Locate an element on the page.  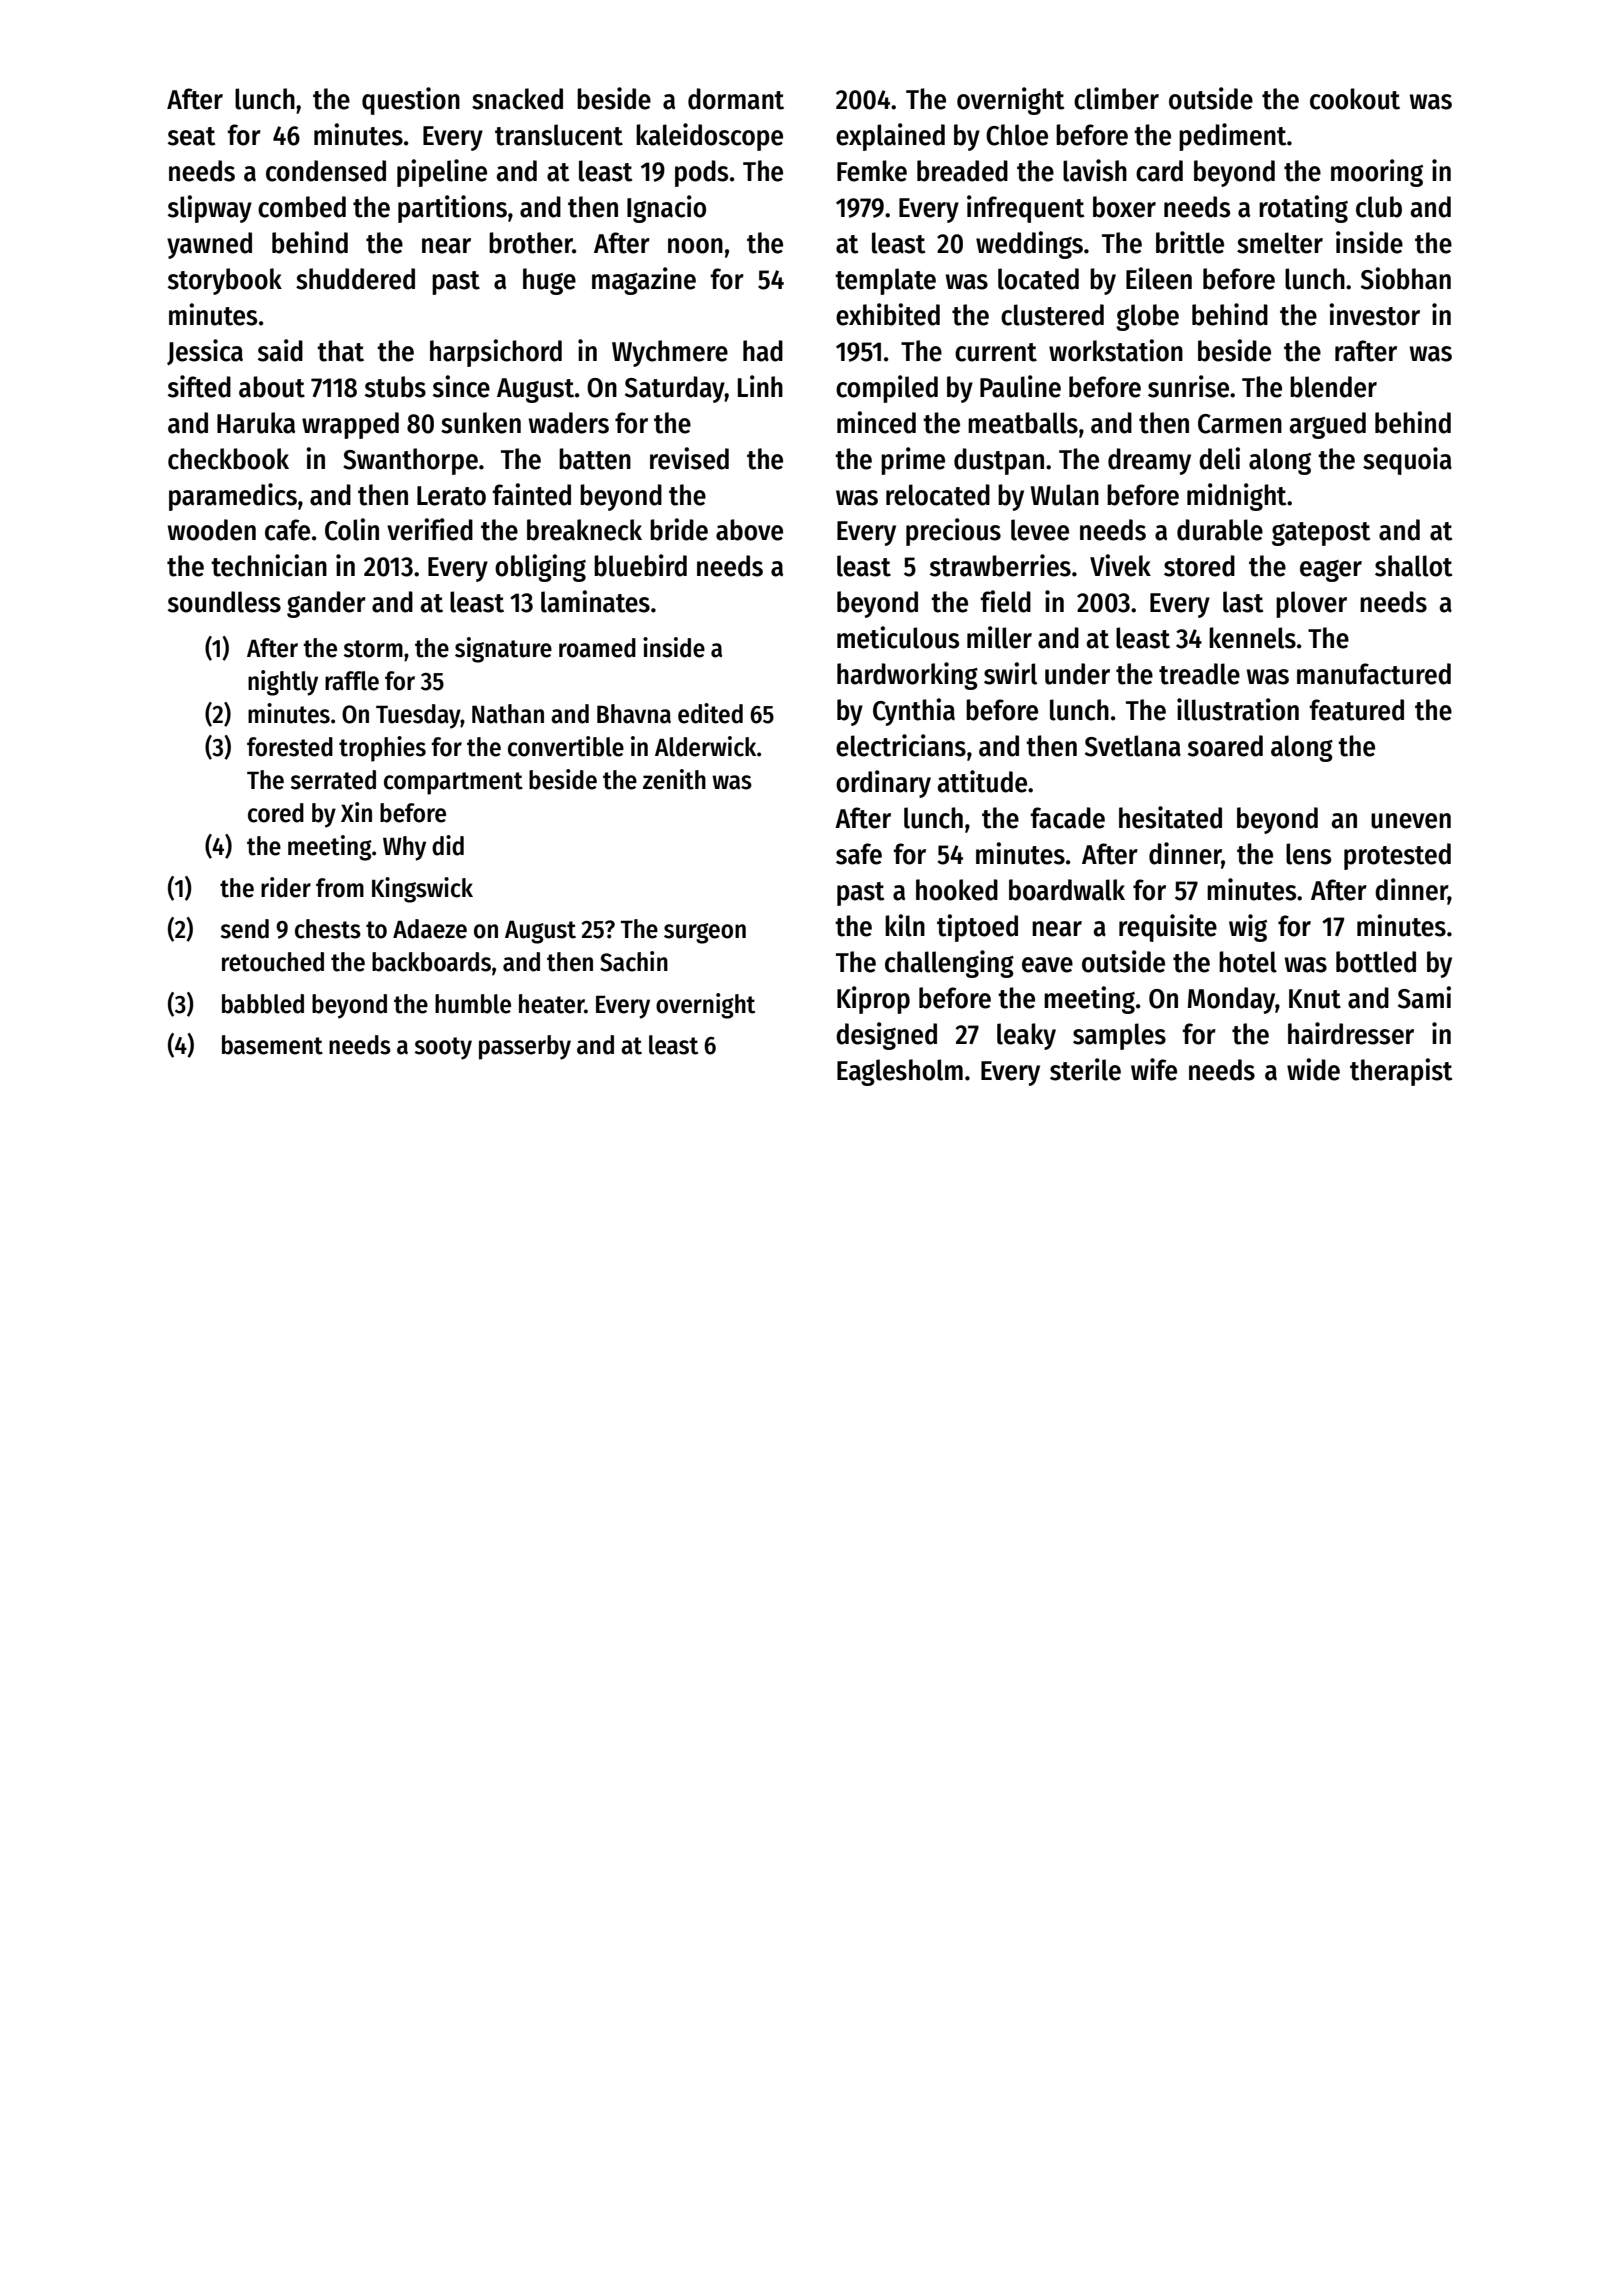
protested is located at coordinates (1397, 856).
